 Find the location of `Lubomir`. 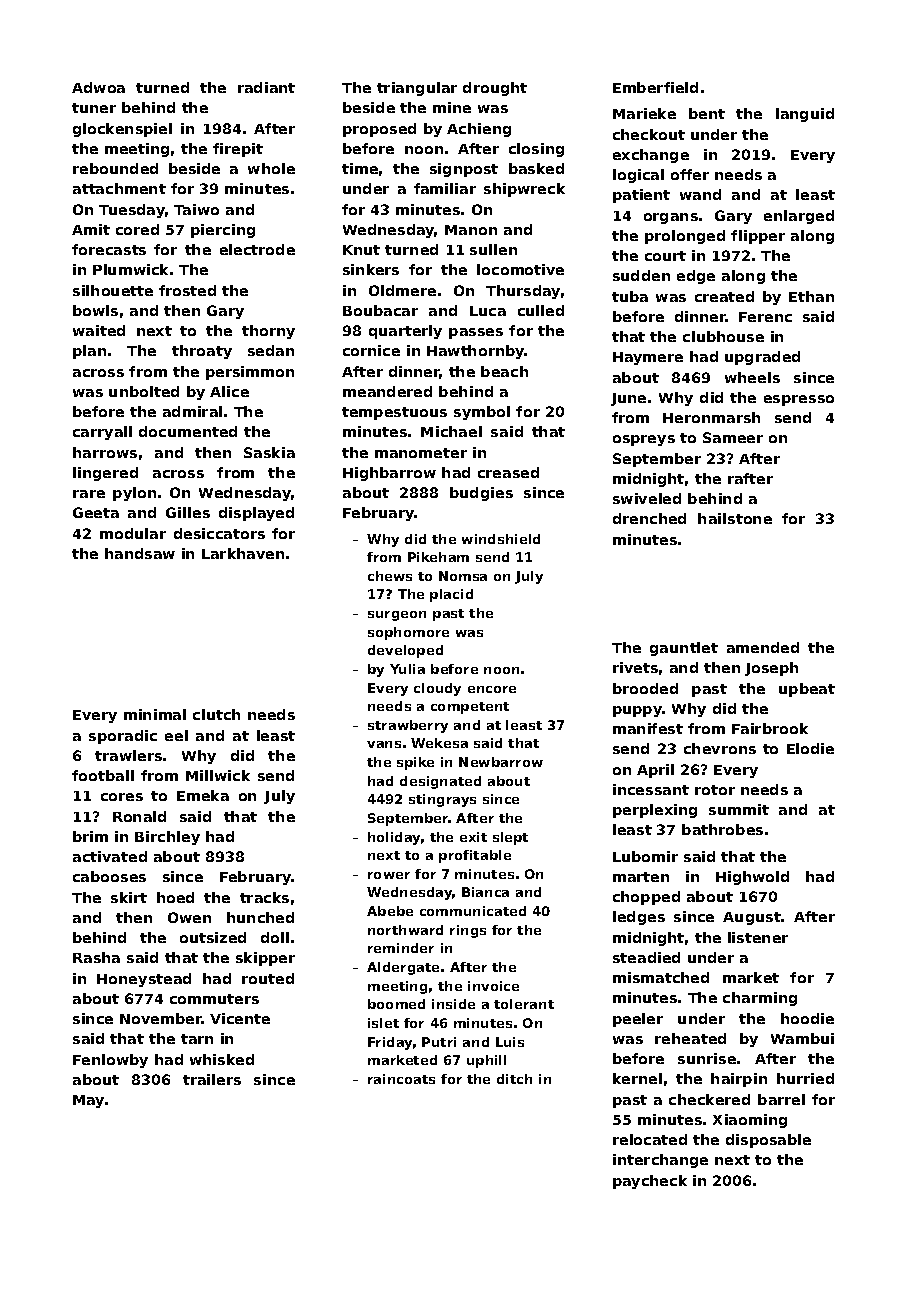

Lubomir is located at coordinates (645, 856).
